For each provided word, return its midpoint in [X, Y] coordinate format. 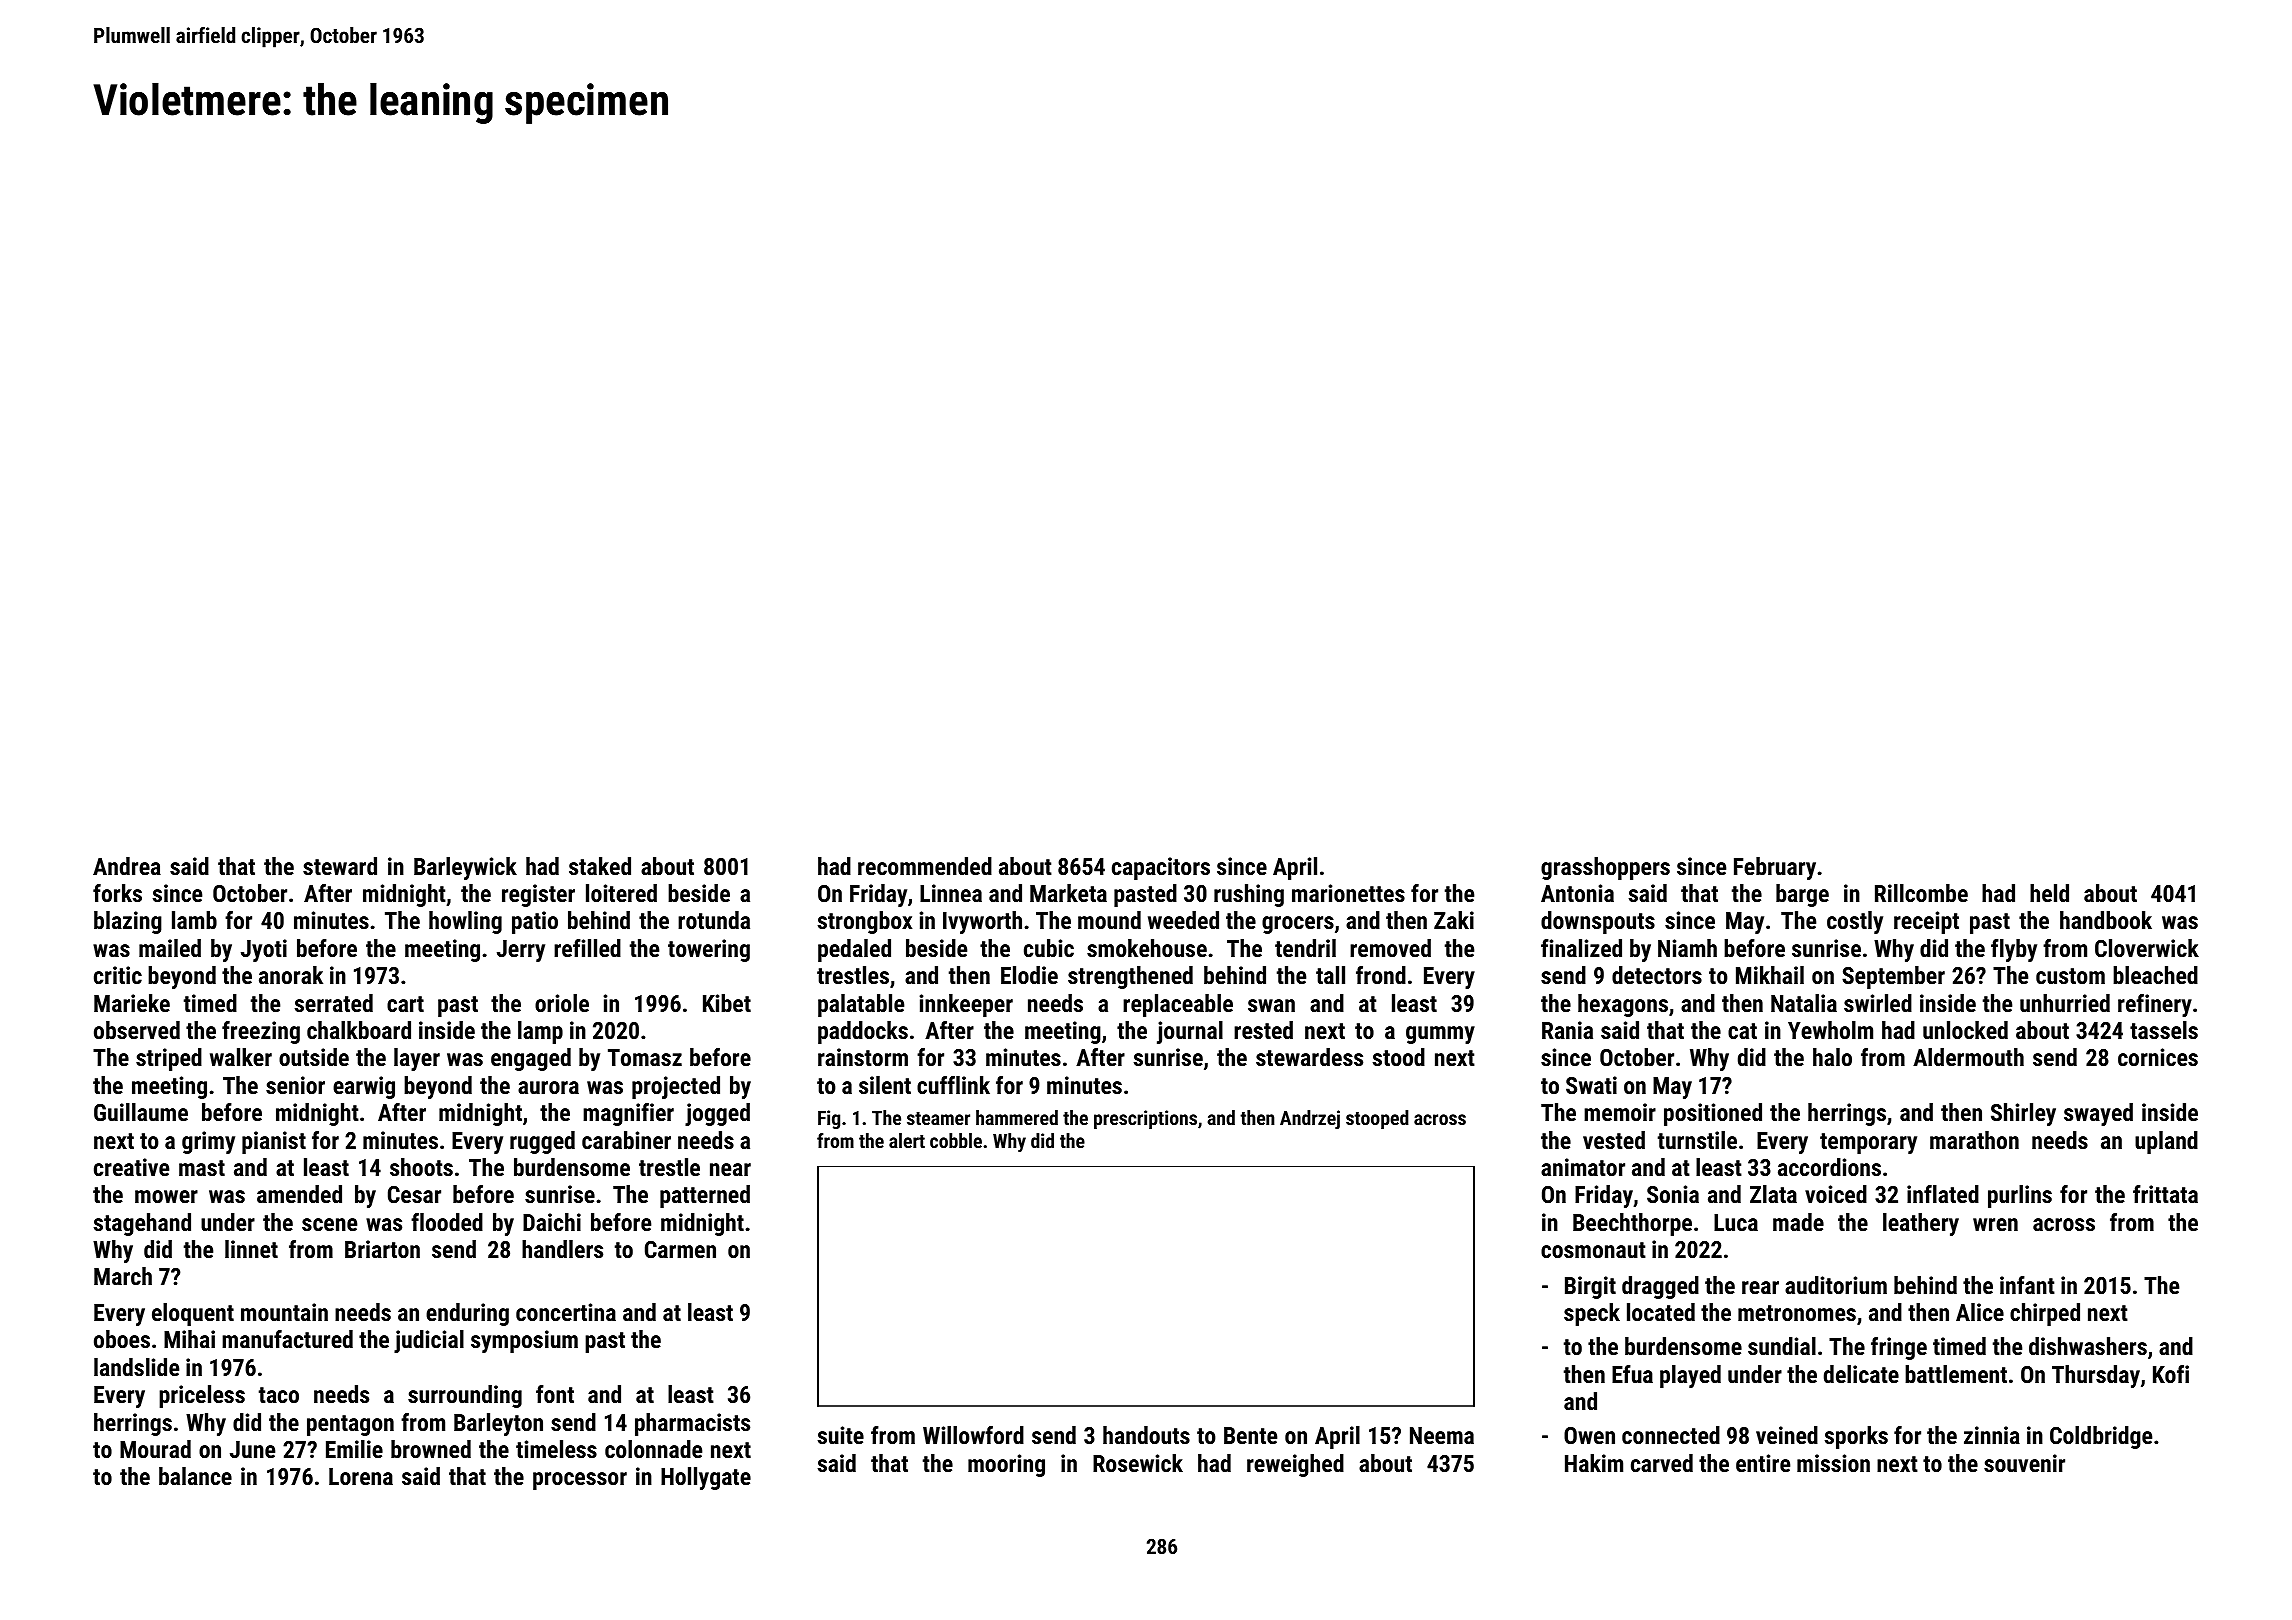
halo [1832, 1057]
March [123, 1276]
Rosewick [1138, 1463]
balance [195, 1476]
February [1775, 868]
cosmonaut [1593, 1250]
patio [535, 922]
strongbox [865, 922]
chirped [2045, 1314]
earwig [364, 1087]
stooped [1377, 1119]
